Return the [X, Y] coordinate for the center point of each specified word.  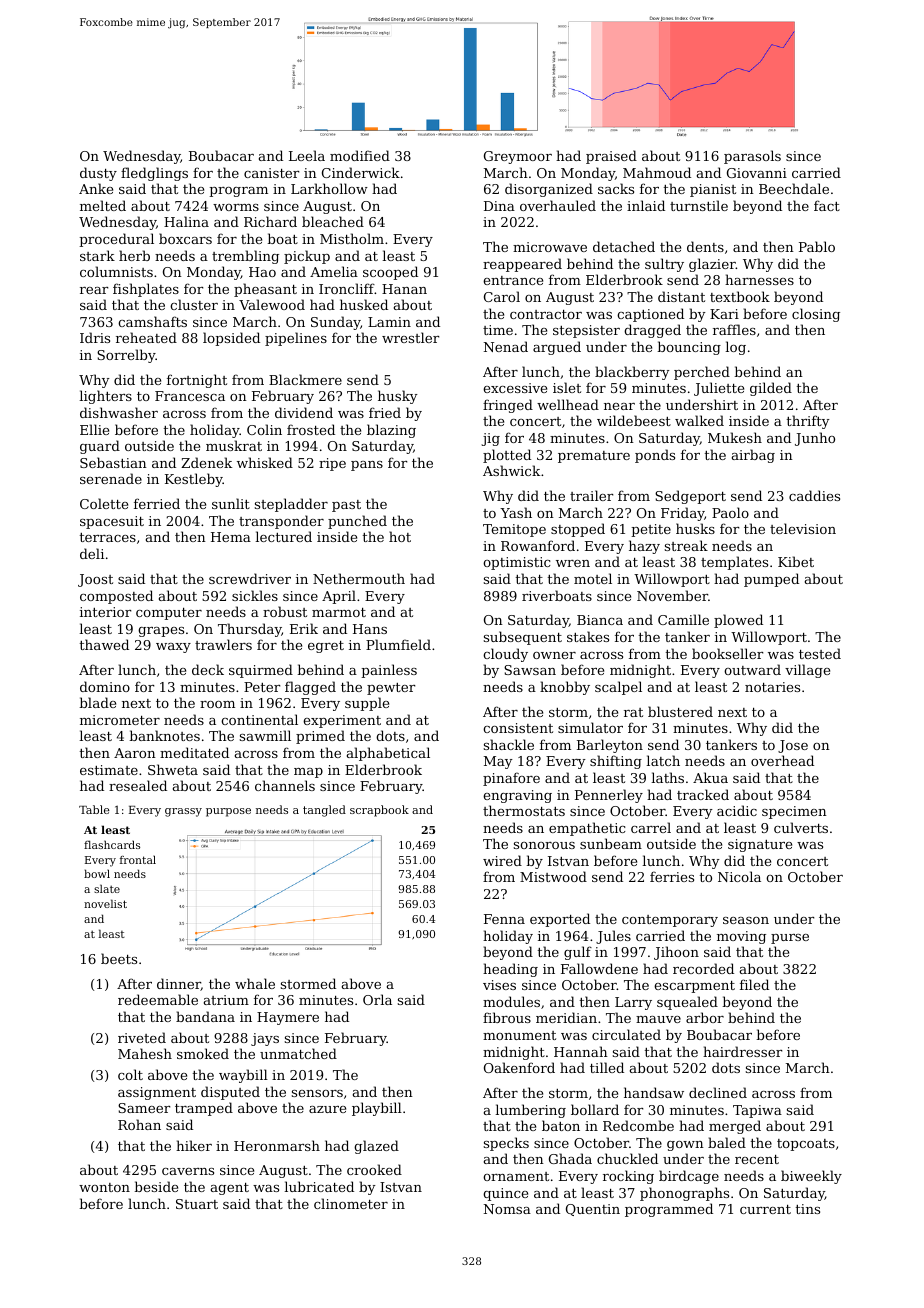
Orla [377, 999]
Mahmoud [657, 172]
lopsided [231, 339]
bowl [97, 873]
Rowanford [538, 545]
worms [236, 207]
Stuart [197, 1204]
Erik [304, 628]
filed [754, 984]
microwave [550, 247]
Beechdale [794, 188]
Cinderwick [361, 172]
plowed [738, 621]
